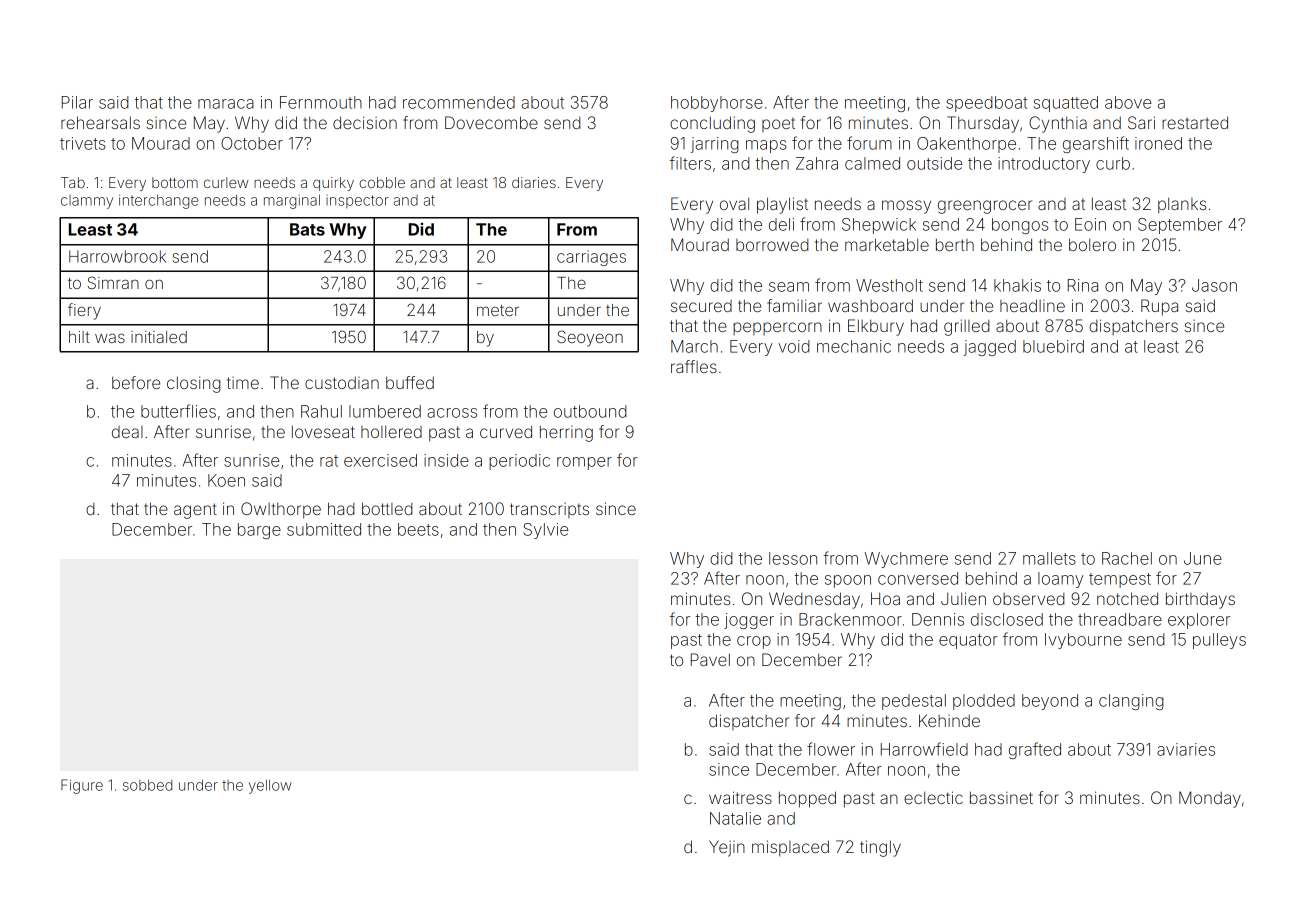 The width and height of the image is (1308, 924). Describe the element at coordinates (127, 432) in the image. I see `deal` at that location.
